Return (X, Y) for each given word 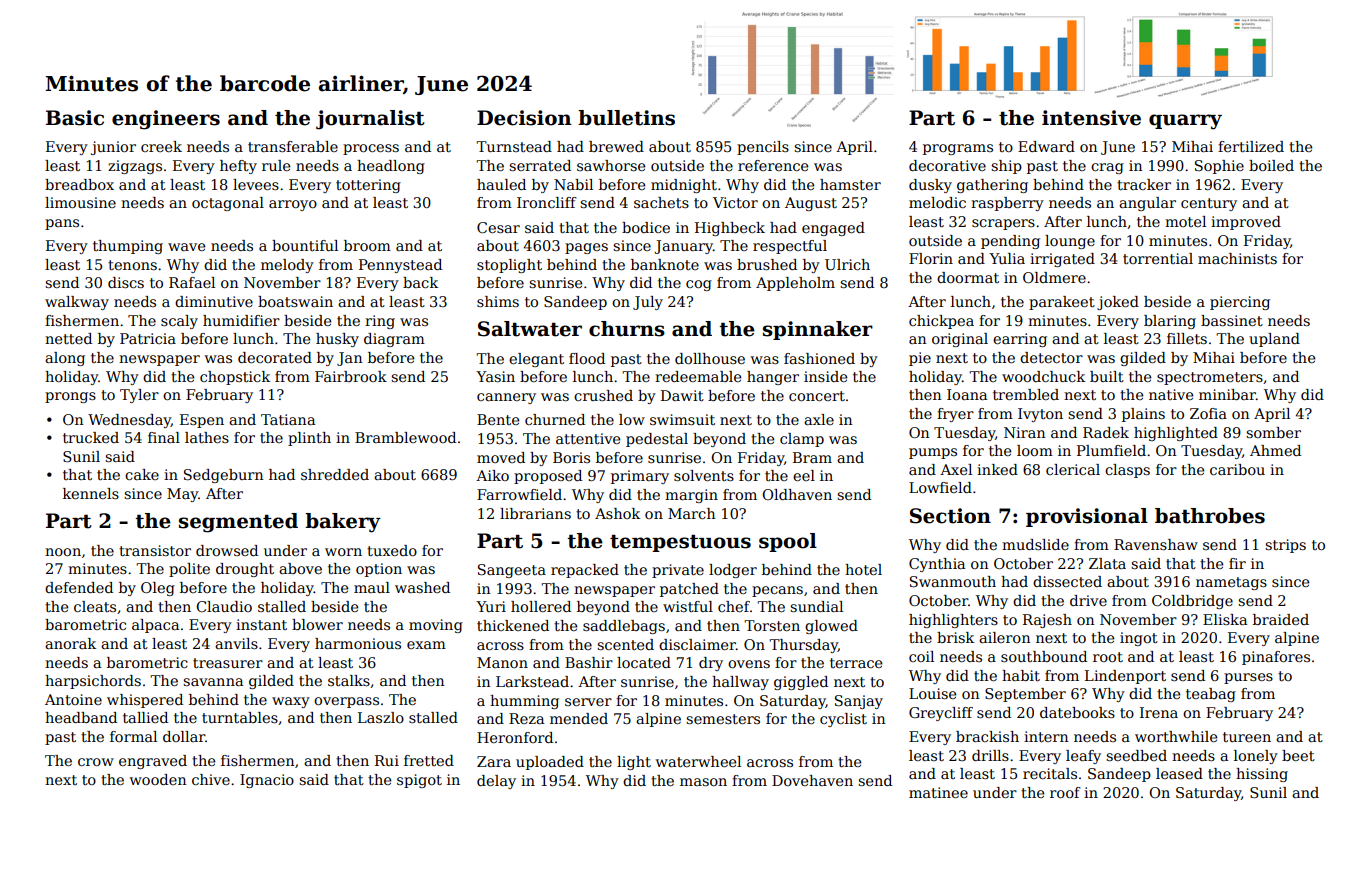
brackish (987, 736)
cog (699, 285)
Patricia (148, 338)
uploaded (550, 763)
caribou (1237, 469)
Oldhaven (797, 494)
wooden (158, 779)
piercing (1240, 303)
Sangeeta (512, 571)
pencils (763, 148)
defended (79, 587)
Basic (75, 118)
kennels (91, 493)
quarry (1185, 122)
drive (1088, 600)
